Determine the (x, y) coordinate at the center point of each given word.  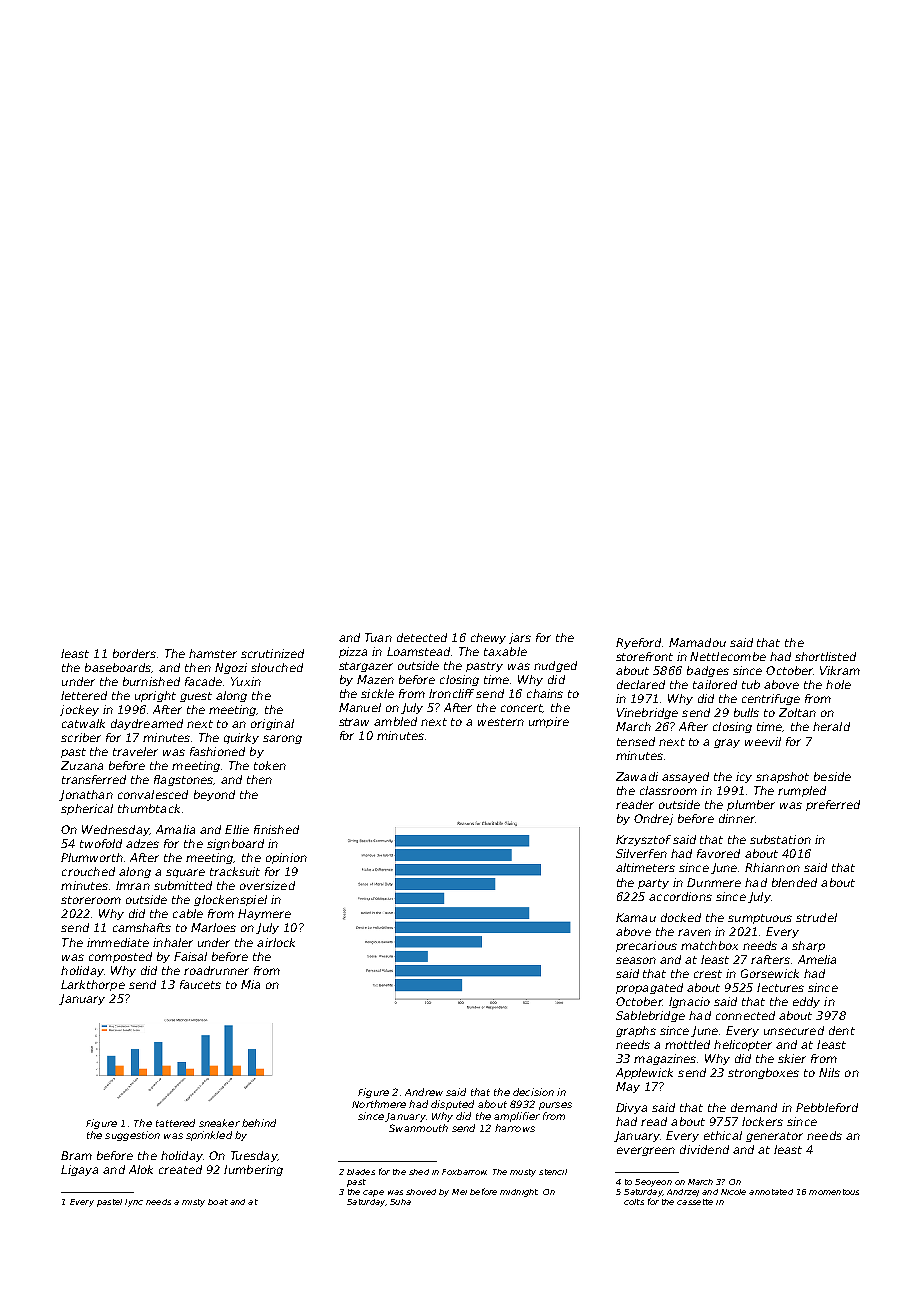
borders (134, 653)
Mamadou (697, 642)
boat (218, 1202)
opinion (286, 858)
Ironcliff (451, 693)
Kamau (636, 917)
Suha (400, 1202)
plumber (751, 805)
